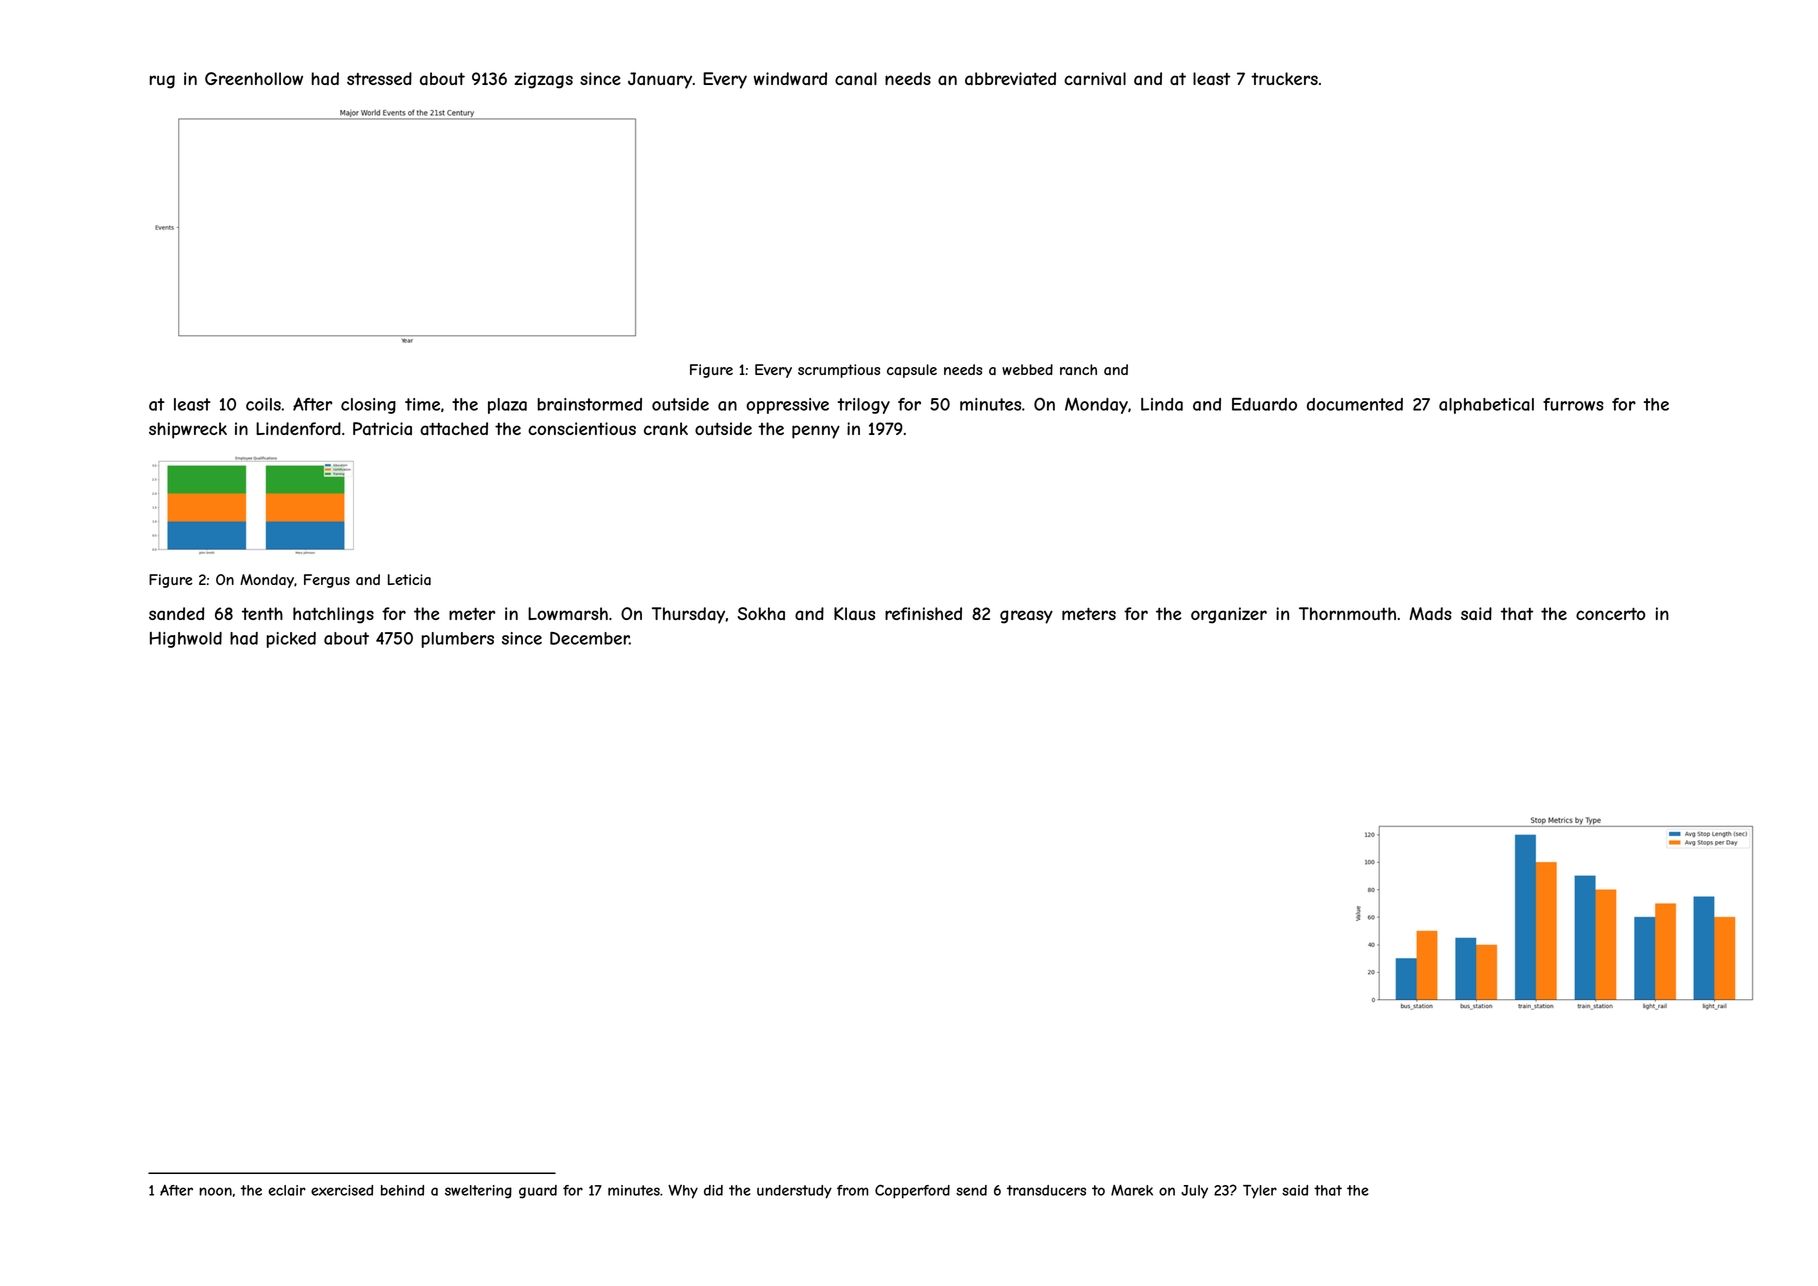 This page has height=1286, width=1818. What do you see at coordinates (543, 80) in the page?
I see `zigzags` at bounding box center [543, 80].
